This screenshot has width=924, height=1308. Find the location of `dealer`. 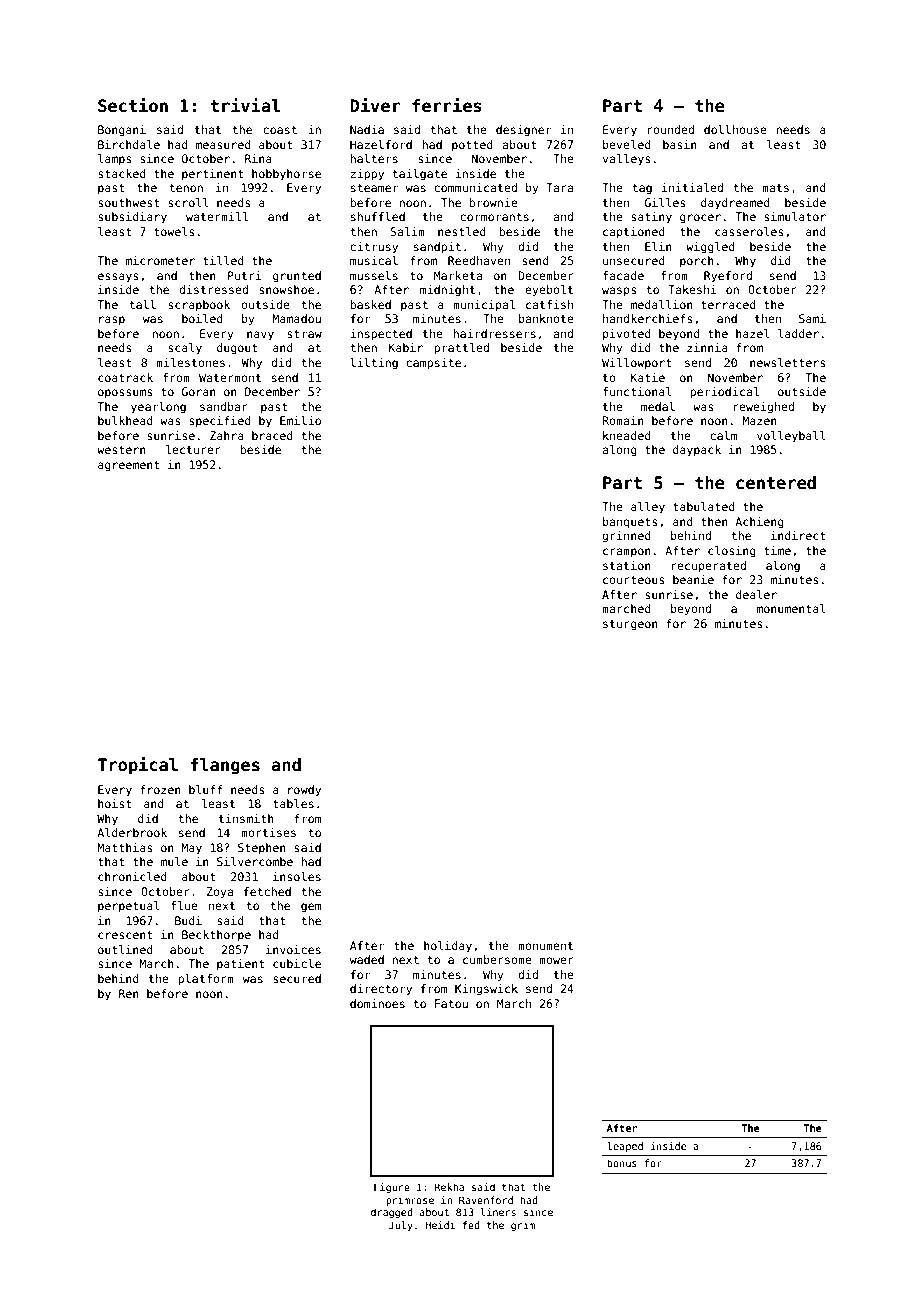

dealer is located at coordinates (756, 594).
